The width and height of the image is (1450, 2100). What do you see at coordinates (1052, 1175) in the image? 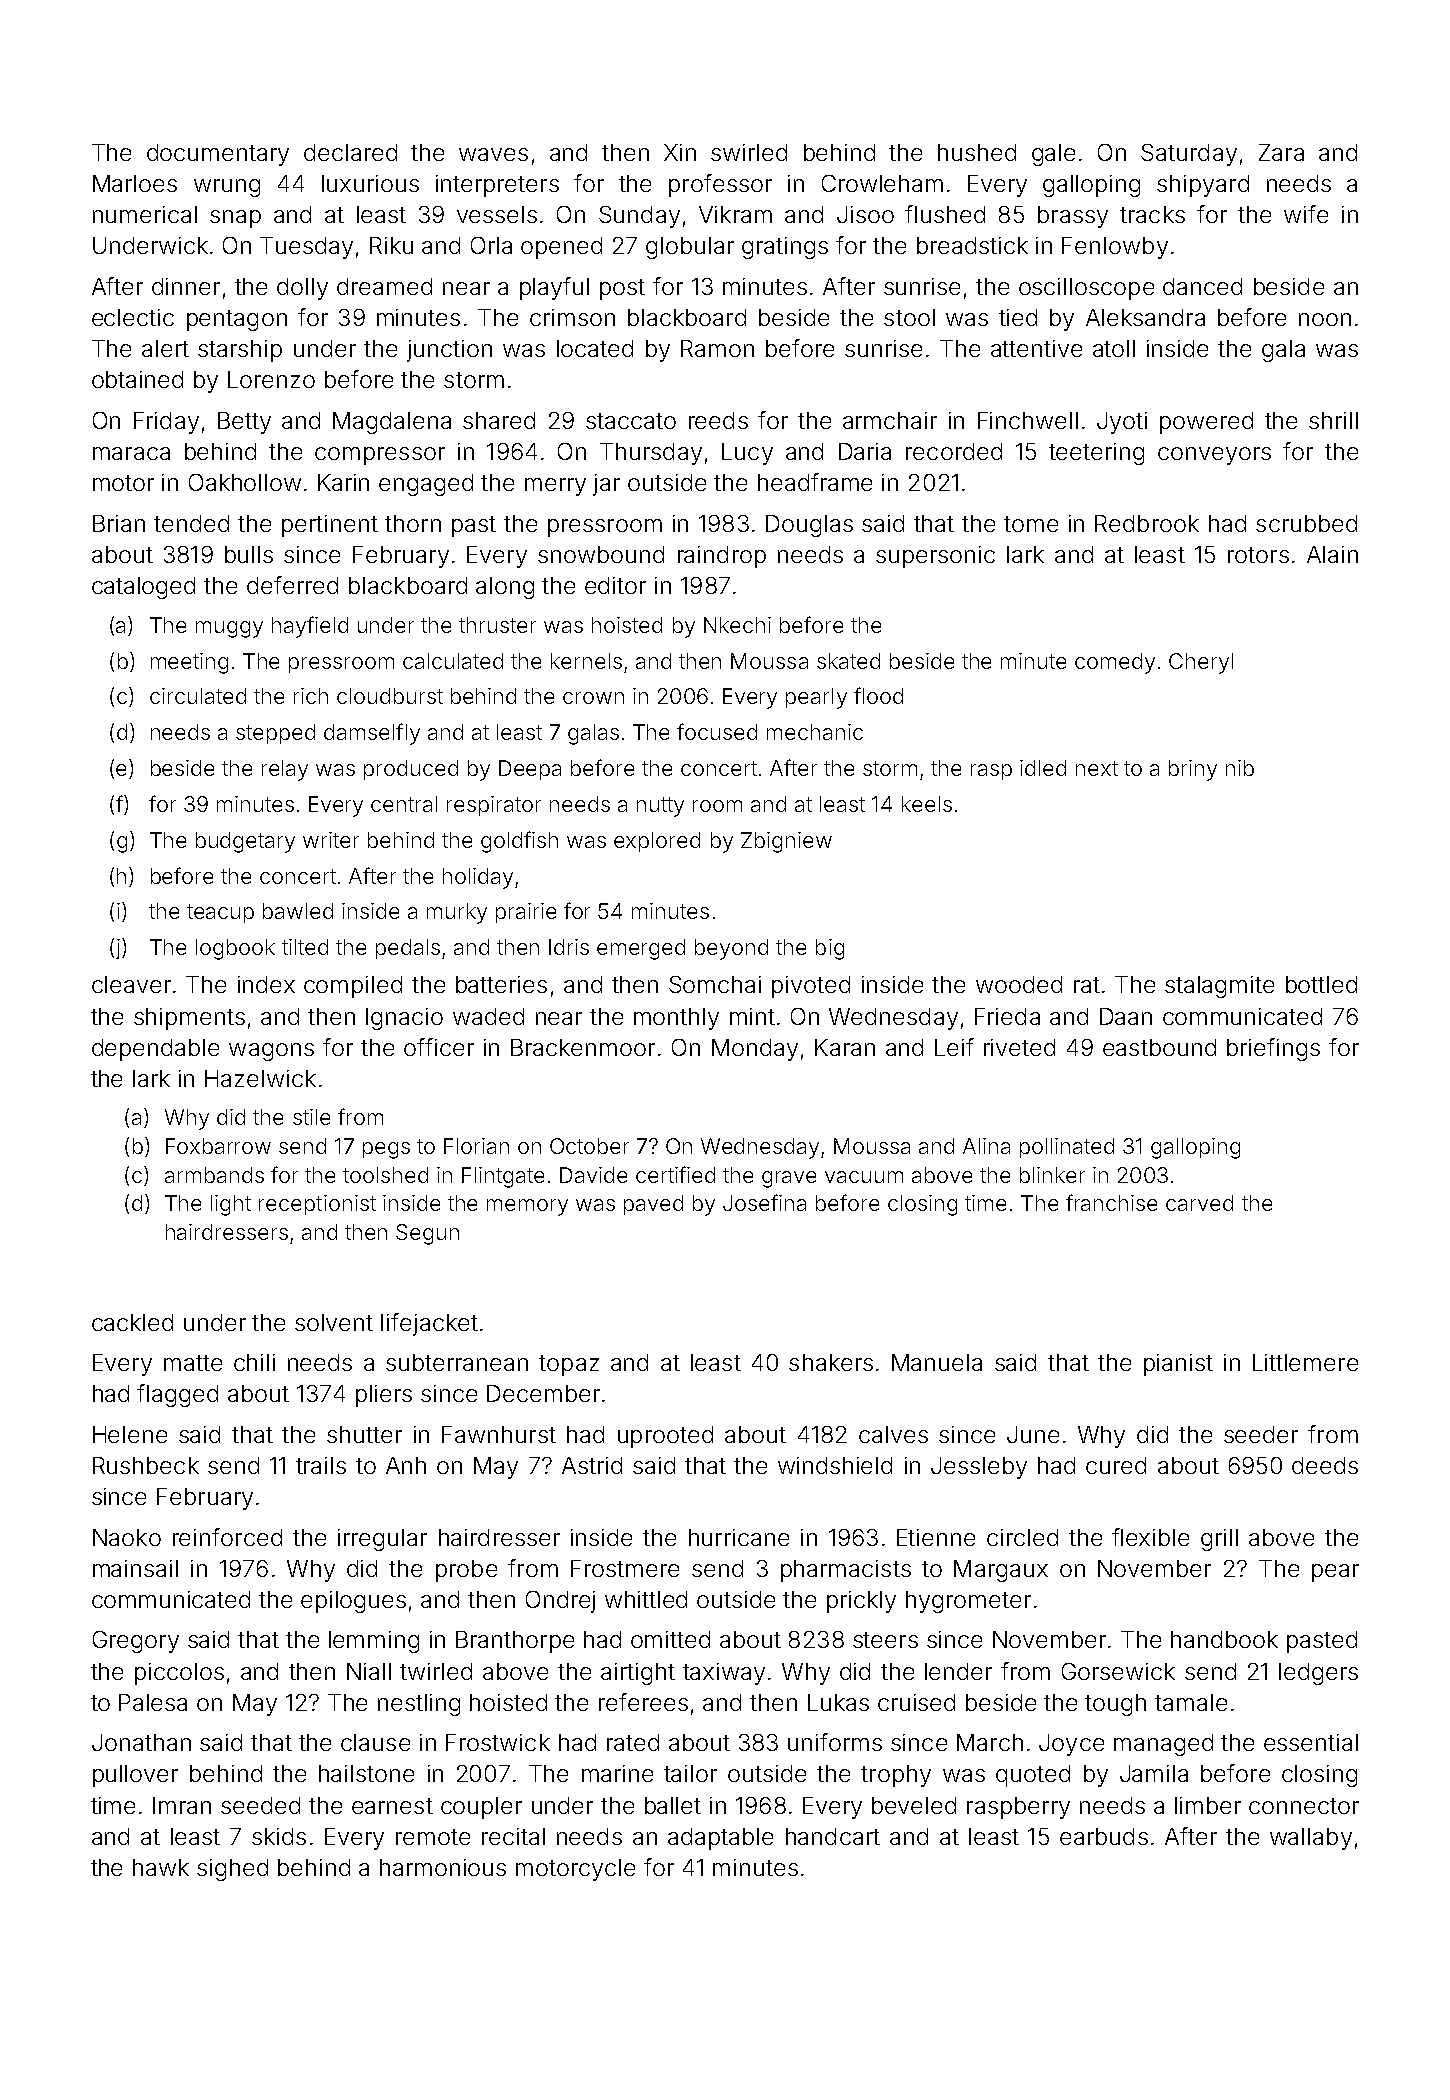
I see `blinker` at bounding box center [1052, 1175].
